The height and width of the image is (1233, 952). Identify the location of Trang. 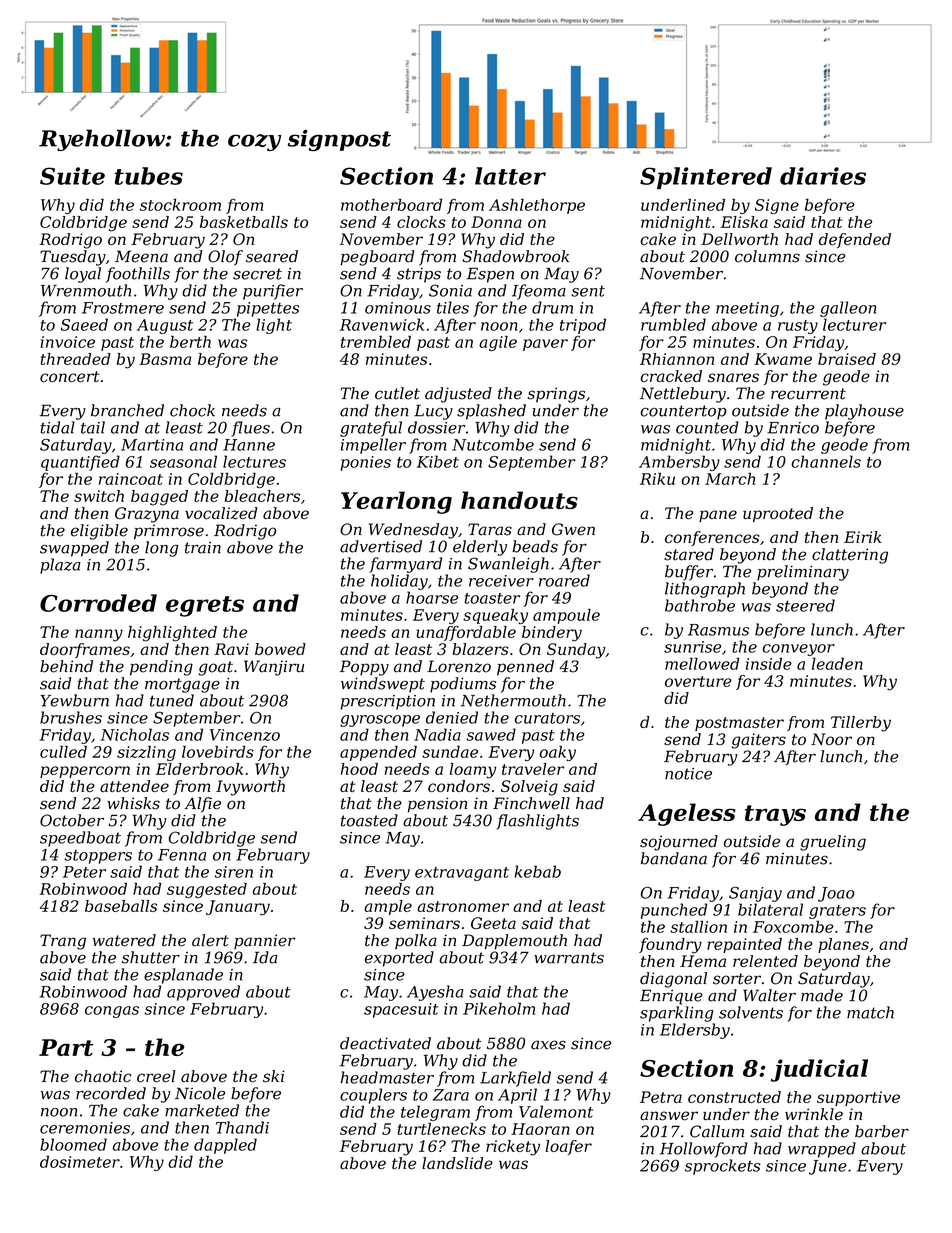
(63, 942).
